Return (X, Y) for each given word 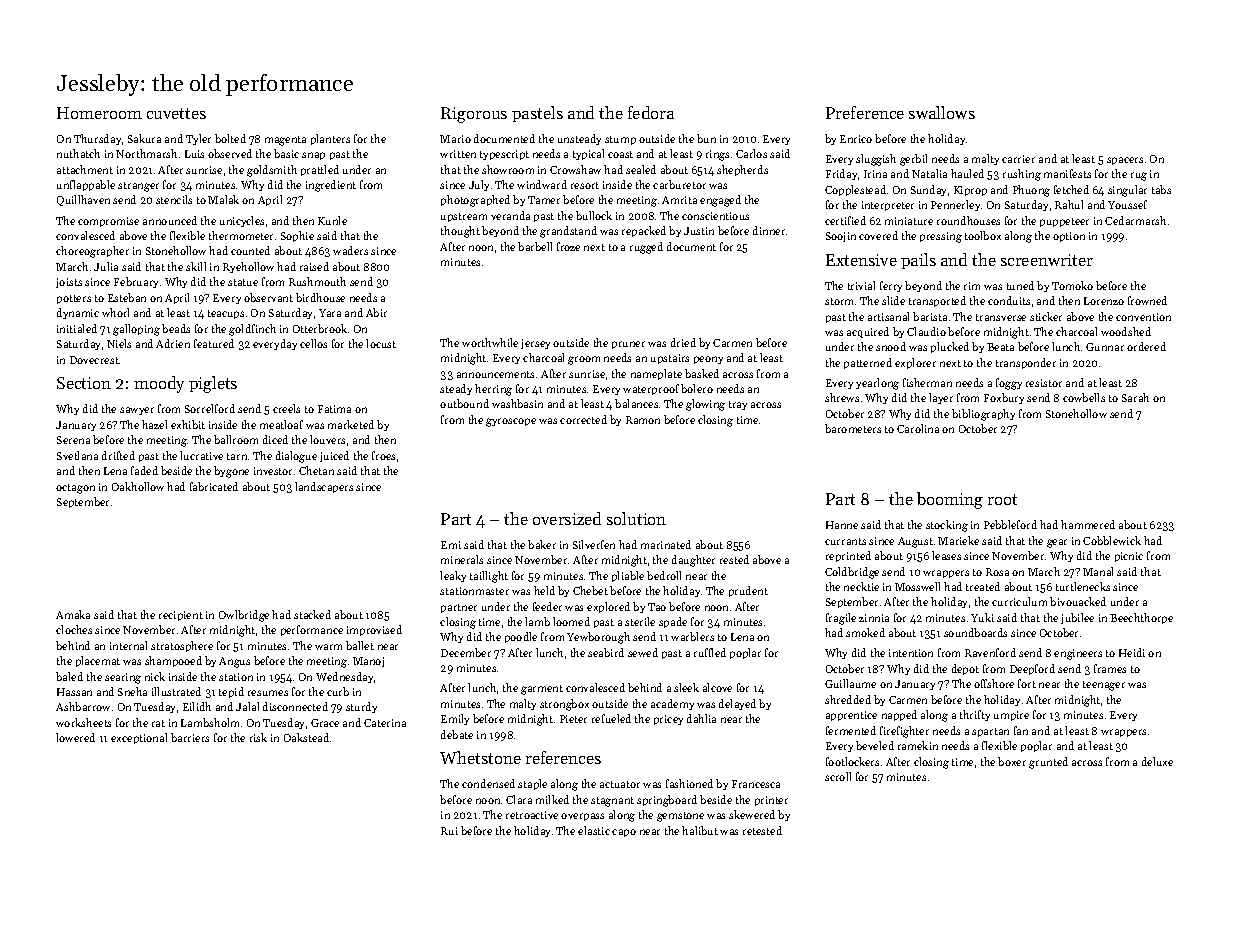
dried (683, 342)
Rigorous (474, 115)
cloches (74, 629)
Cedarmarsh (1135, 220)
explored (608, 607)
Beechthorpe (1141, 618)
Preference (865, 112)
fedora (651, 112)
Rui (449, 831)
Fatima (334, 409)
